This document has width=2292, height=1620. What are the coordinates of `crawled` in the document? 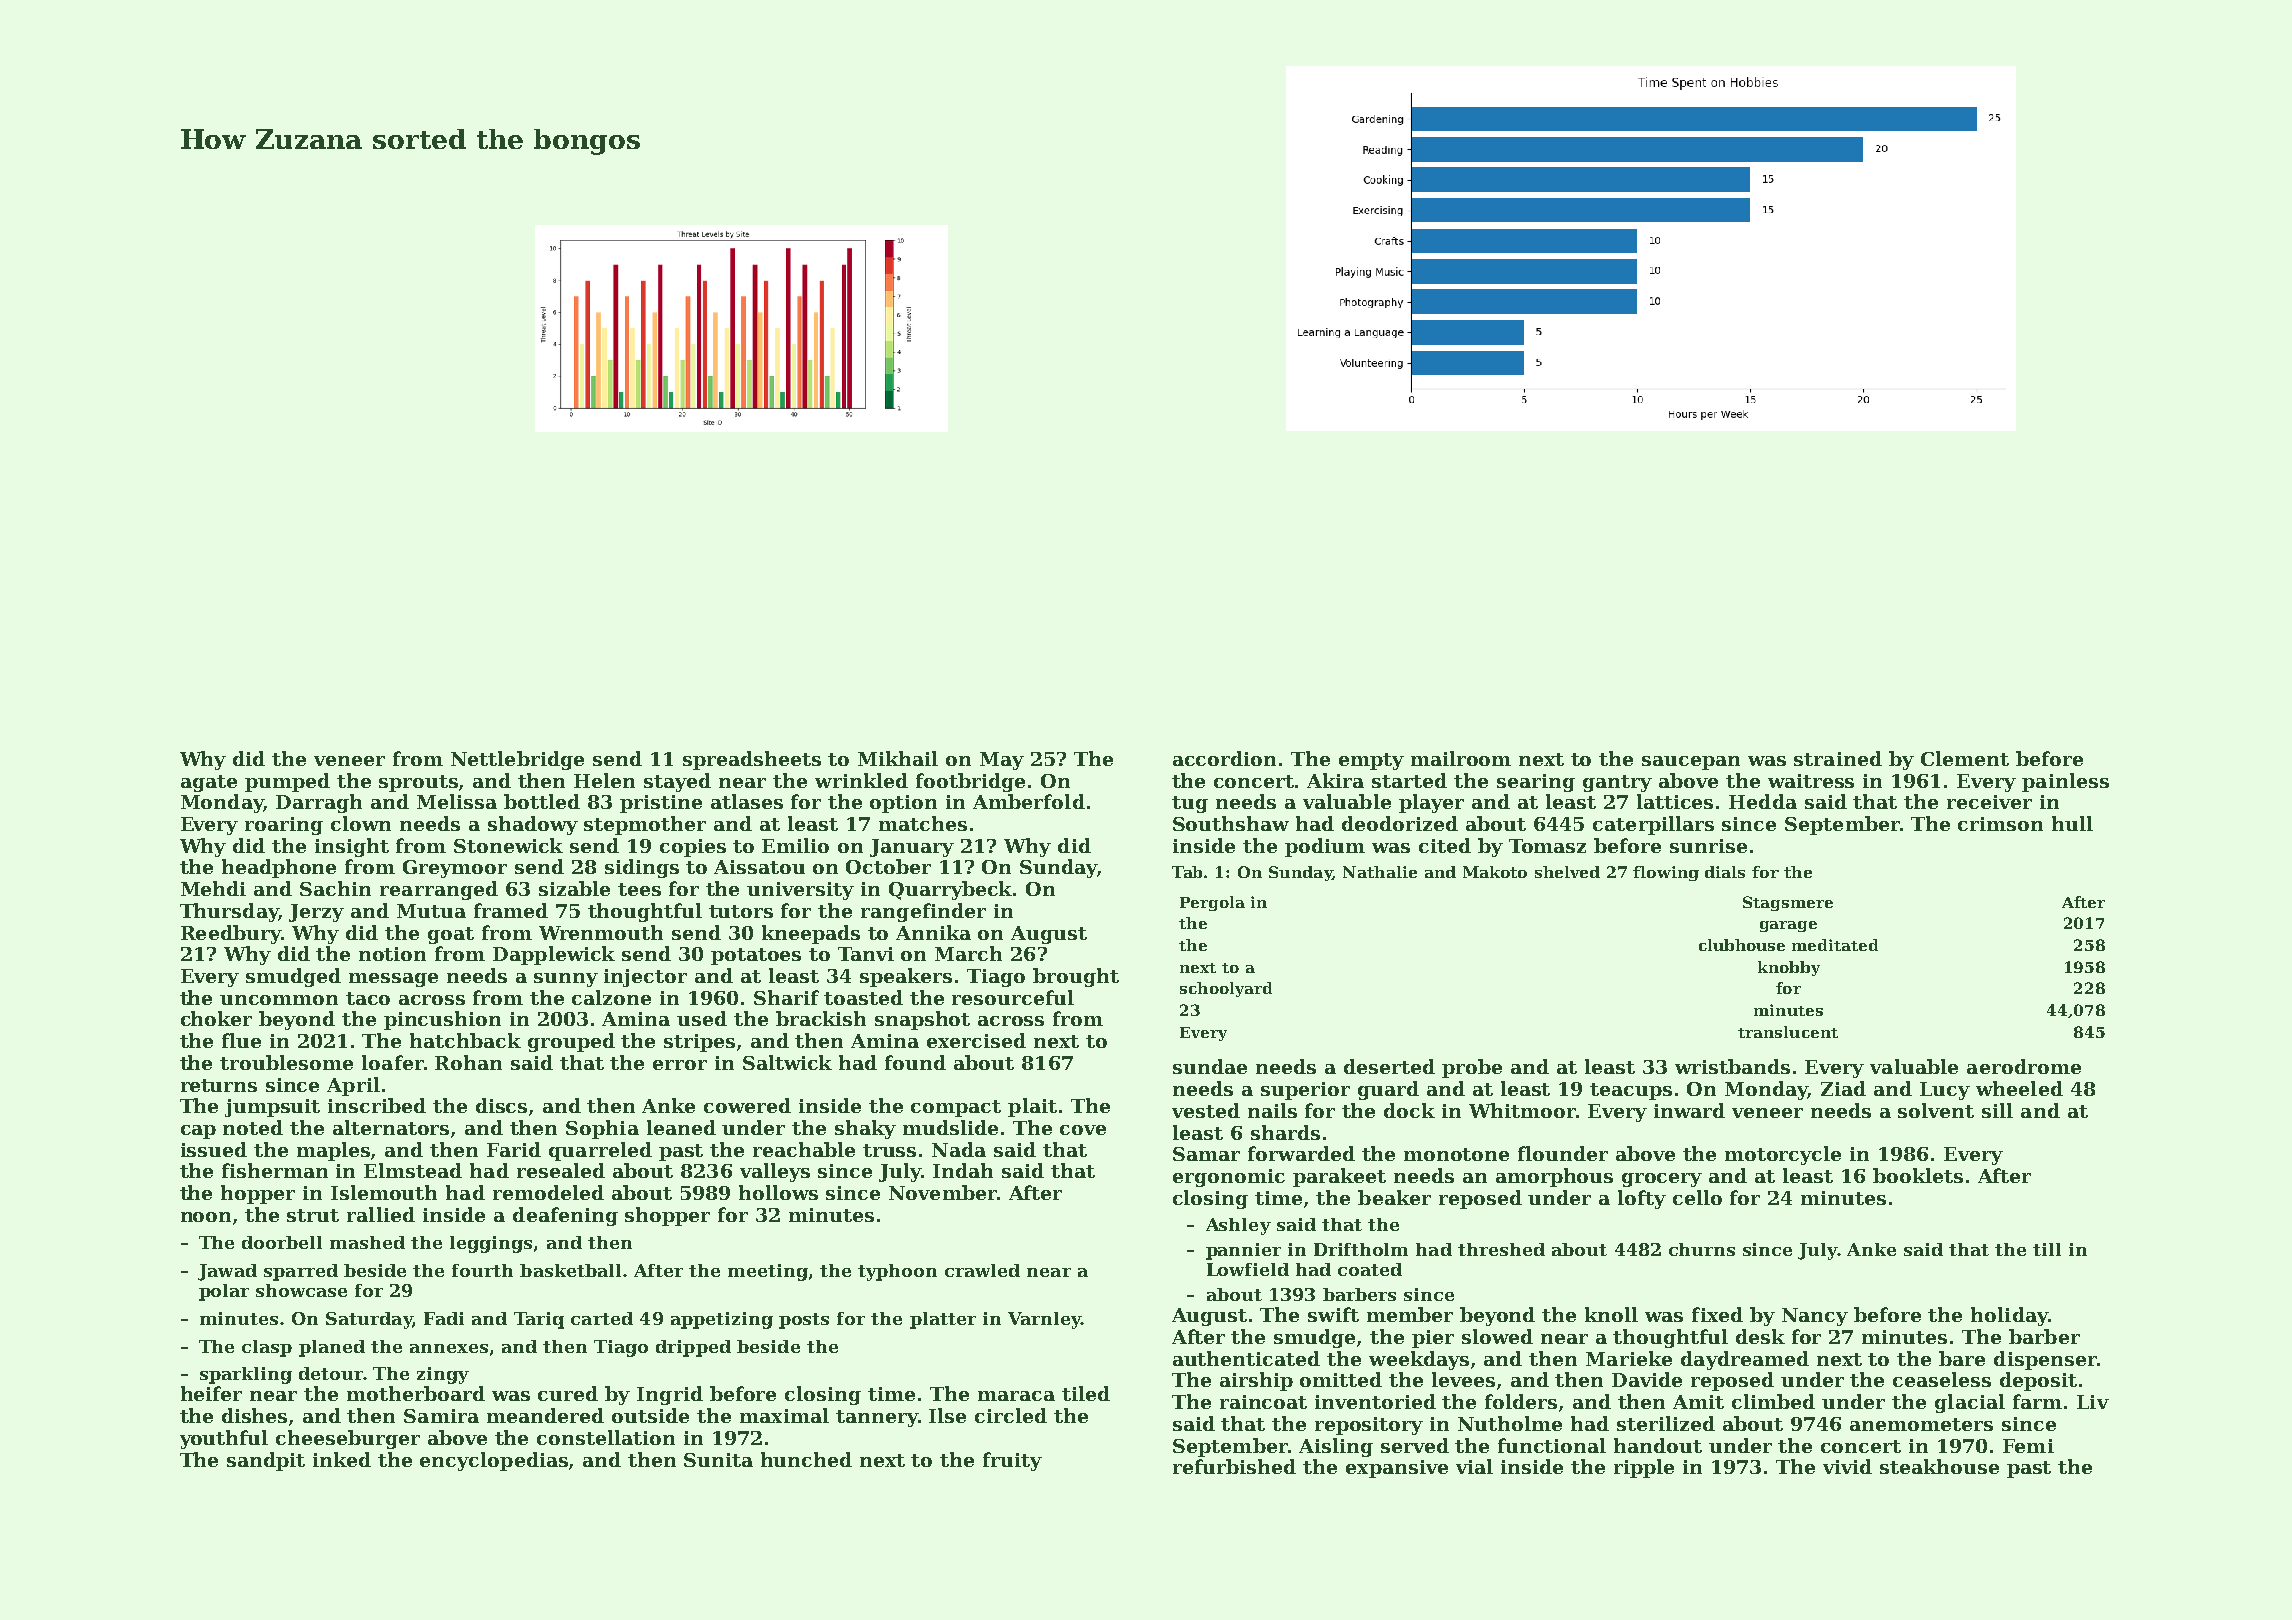 It's located at (982, 1270).
